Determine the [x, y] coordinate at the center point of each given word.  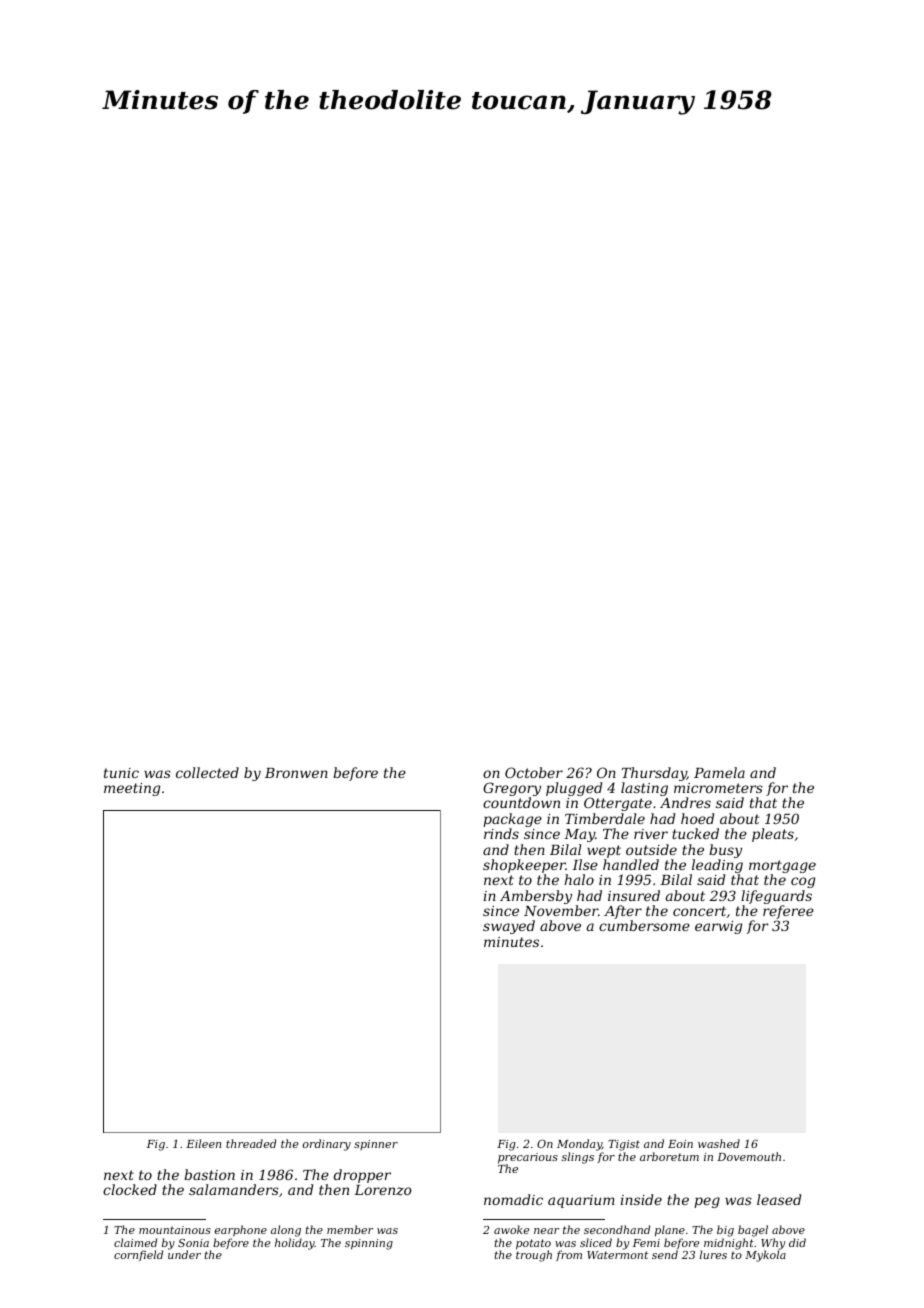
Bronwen [296, 773]
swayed [509, 927]
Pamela [719, 772]
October [534, 772]
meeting [132, 789]
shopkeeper [524, 866]
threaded [251, 1143]
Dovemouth [749, 1156]
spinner [376, 1145]
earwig [718, 927]
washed [719, 1143]
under [184, 1254]
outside [651, 849]
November [561, 910]
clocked [130, 1189]
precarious [528, 1158]
